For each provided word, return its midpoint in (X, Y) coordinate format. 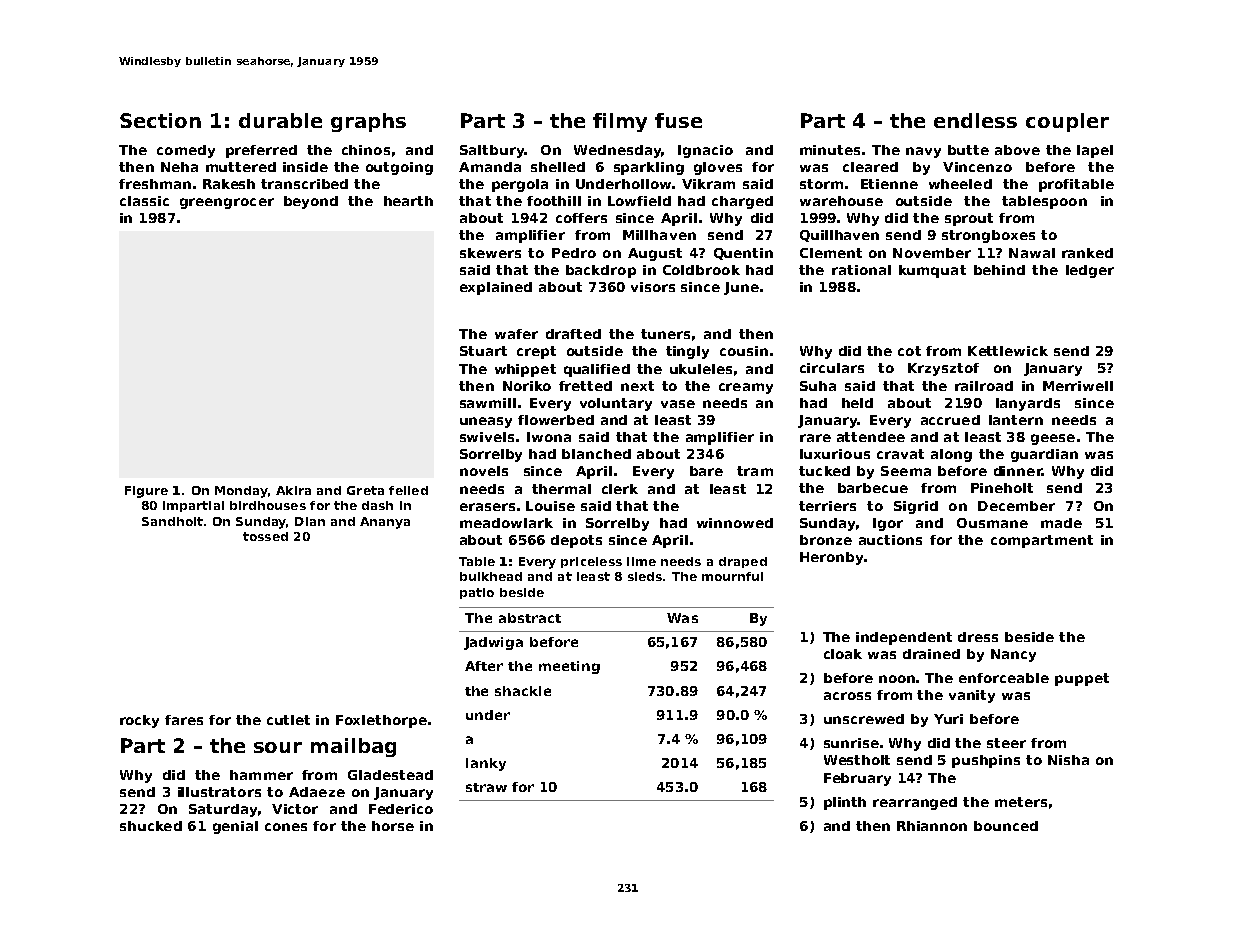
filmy (620, 122)
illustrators (219, 792)
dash (377, 505)
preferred (261, 151)
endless (975, 120)
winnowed (735, 523)
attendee (871, 437)
